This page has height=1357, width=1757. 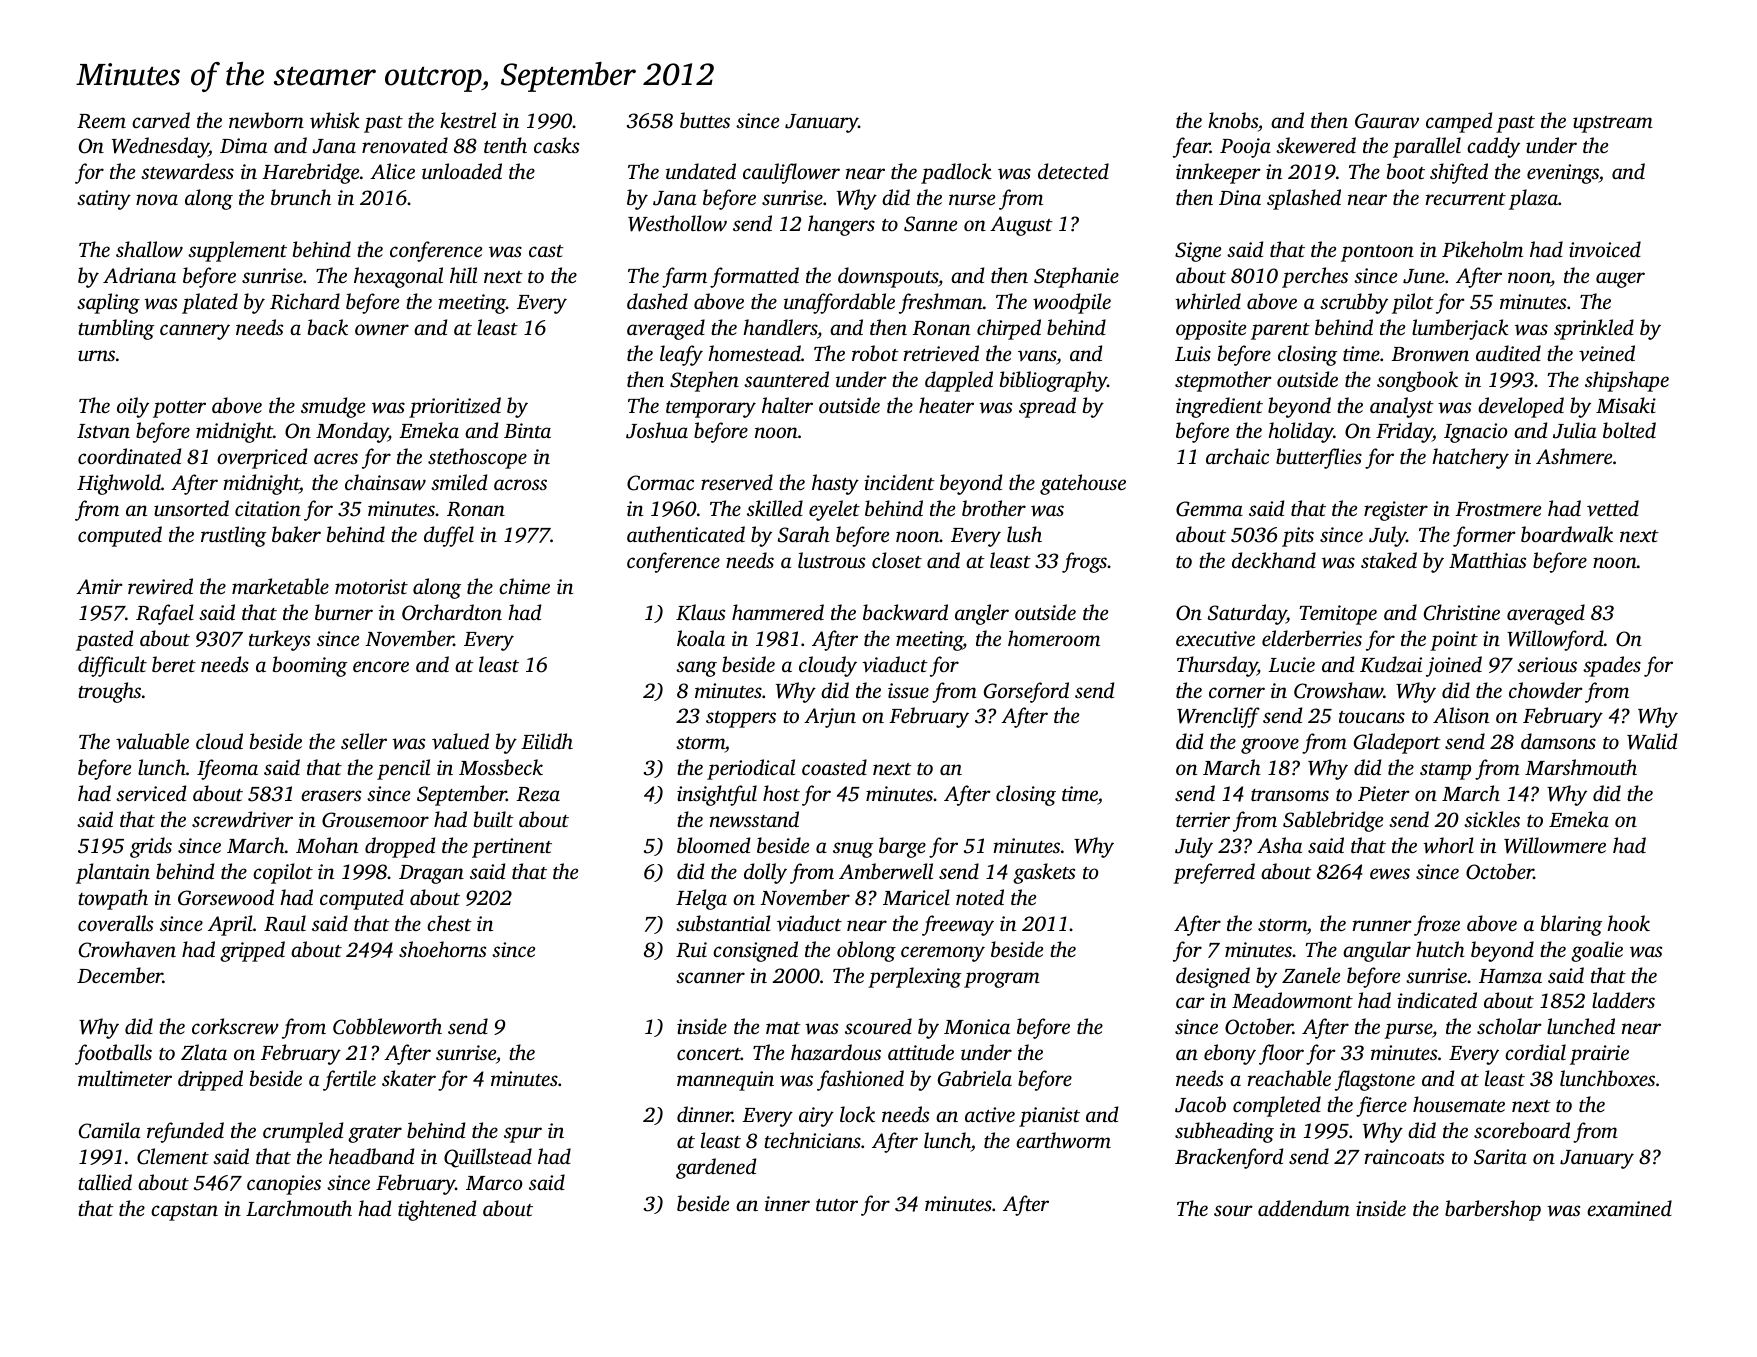 What do you see at coordinates (161, 120) in the page?
I see `carved` at bounding box center [161, 120].
